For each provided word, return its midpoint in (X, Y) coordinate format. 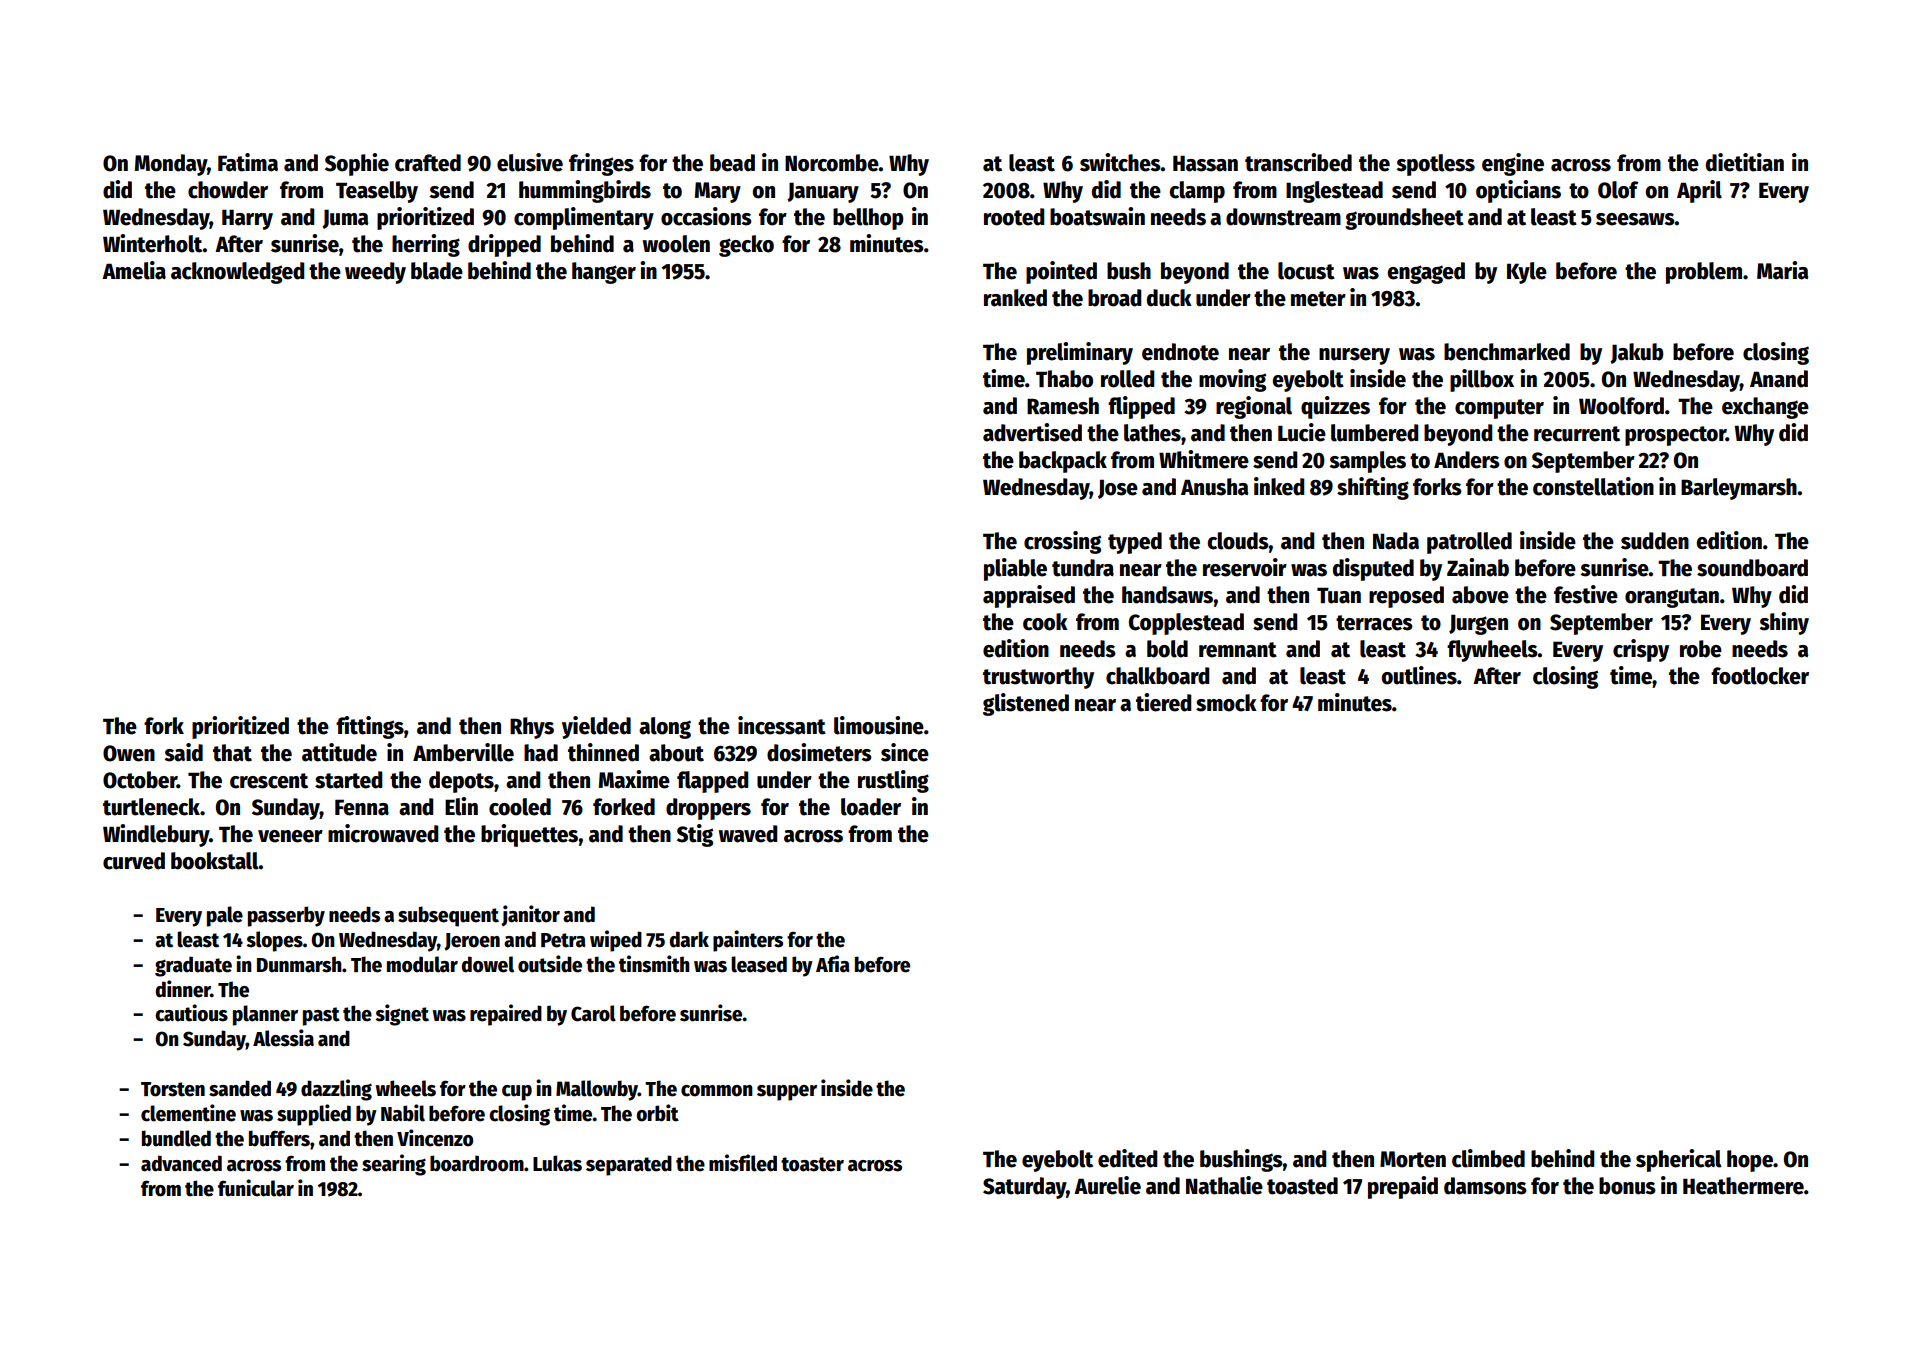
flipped (1141, 407)
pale (225, 916)
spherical (1679, 1160)
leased (759, 964)
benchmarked (1507, 352)
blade (437, 271)
